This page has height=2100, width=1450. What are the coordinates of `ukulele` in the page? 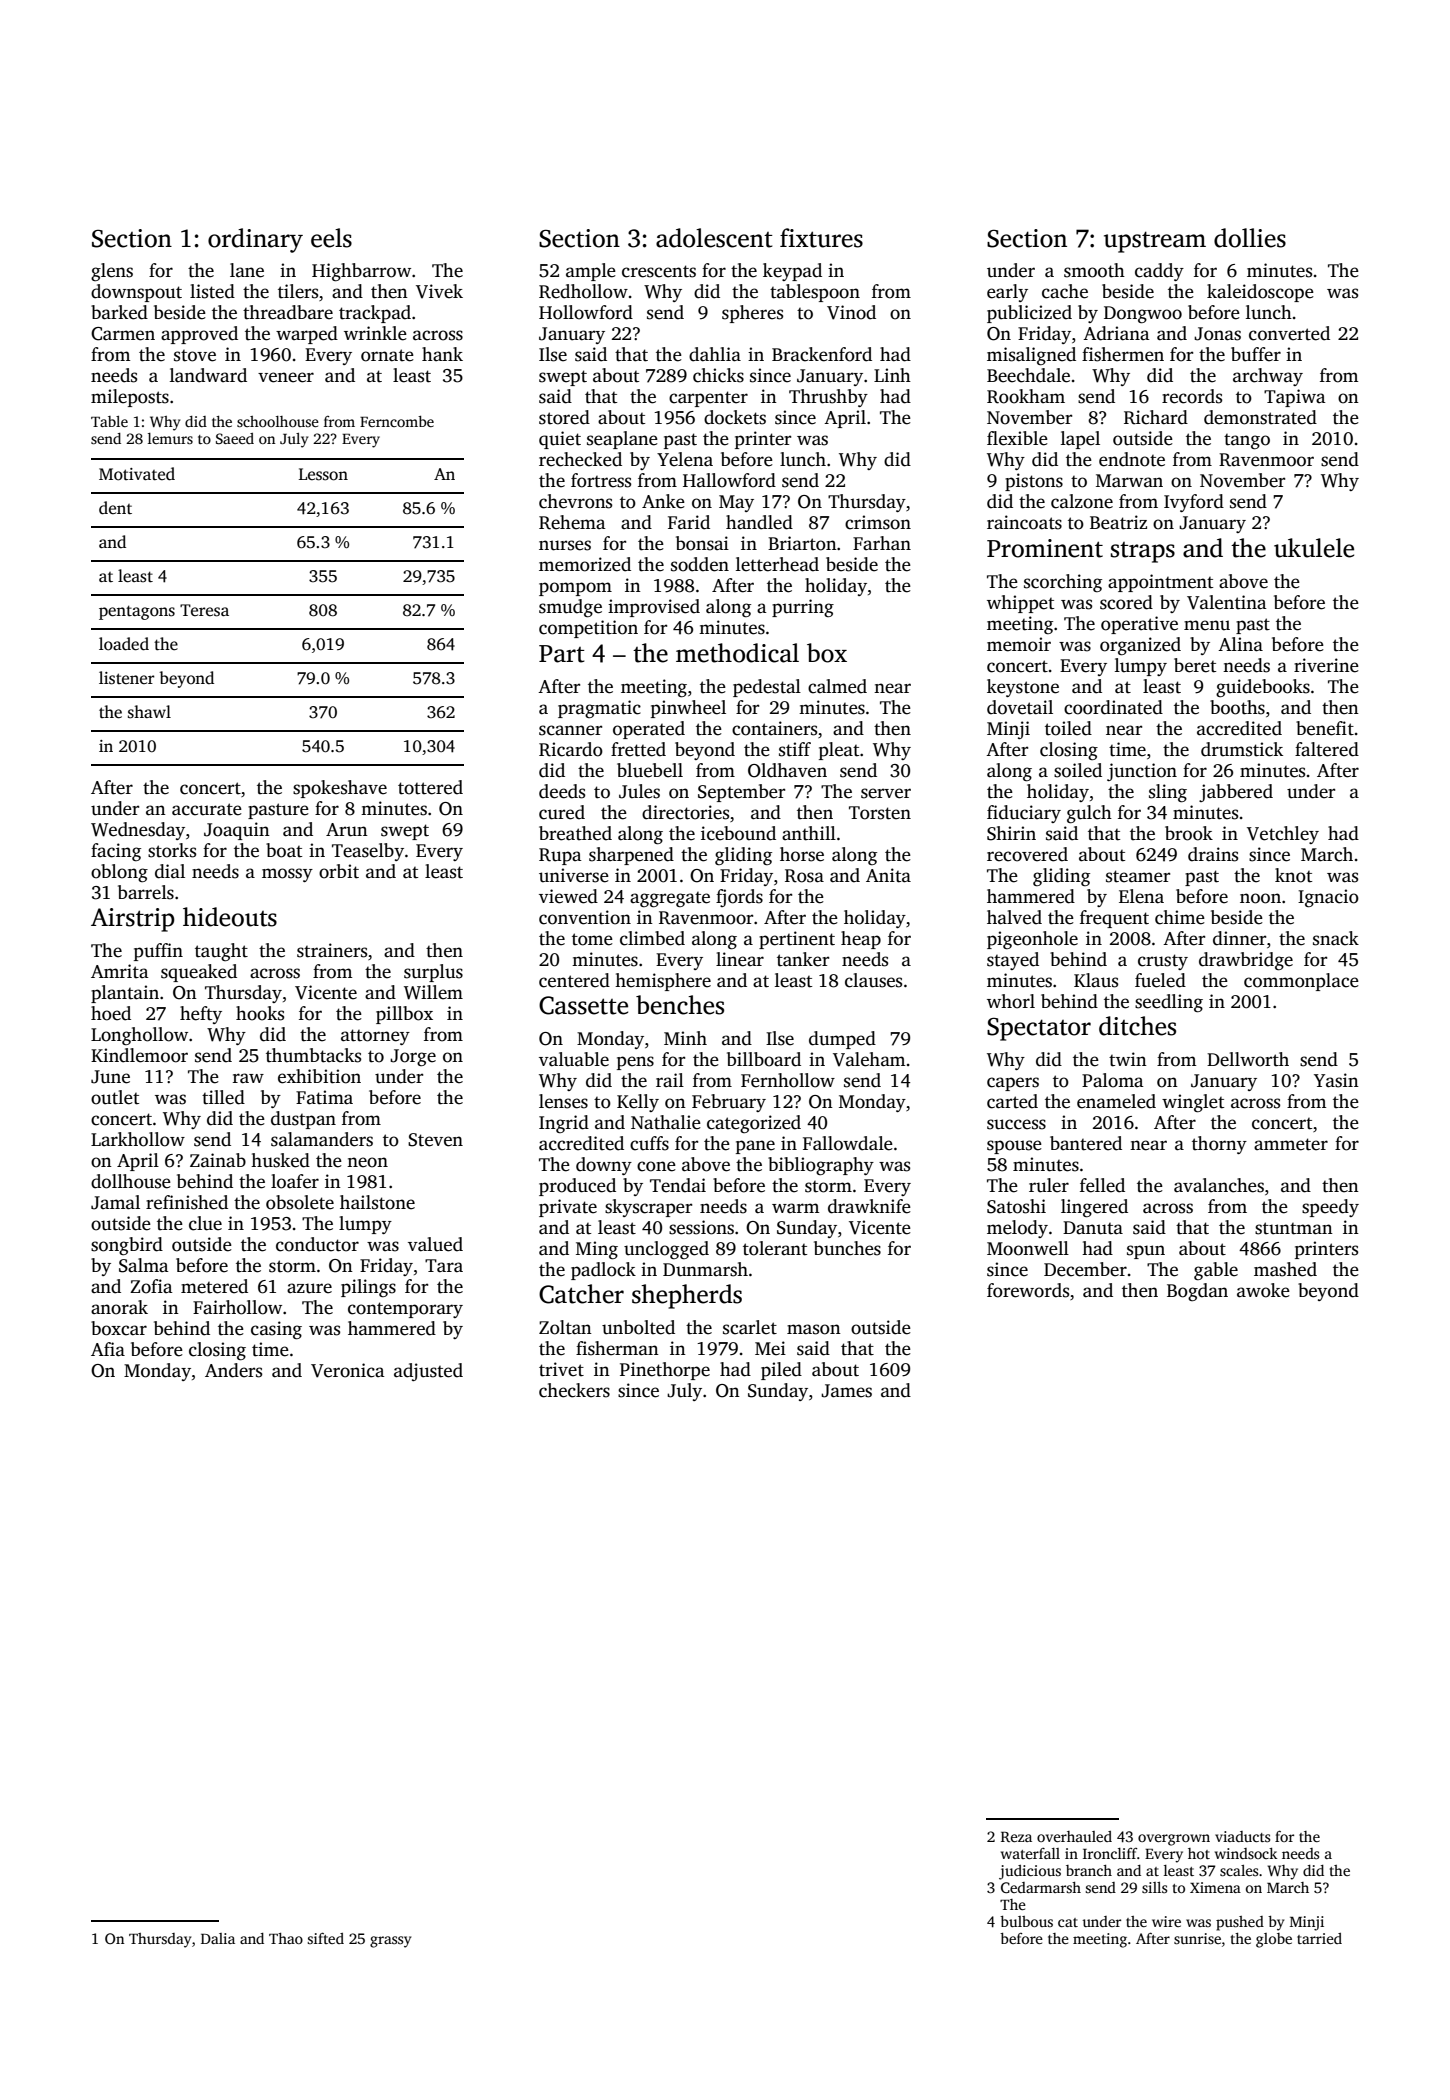 It's located at (1314, 548).
